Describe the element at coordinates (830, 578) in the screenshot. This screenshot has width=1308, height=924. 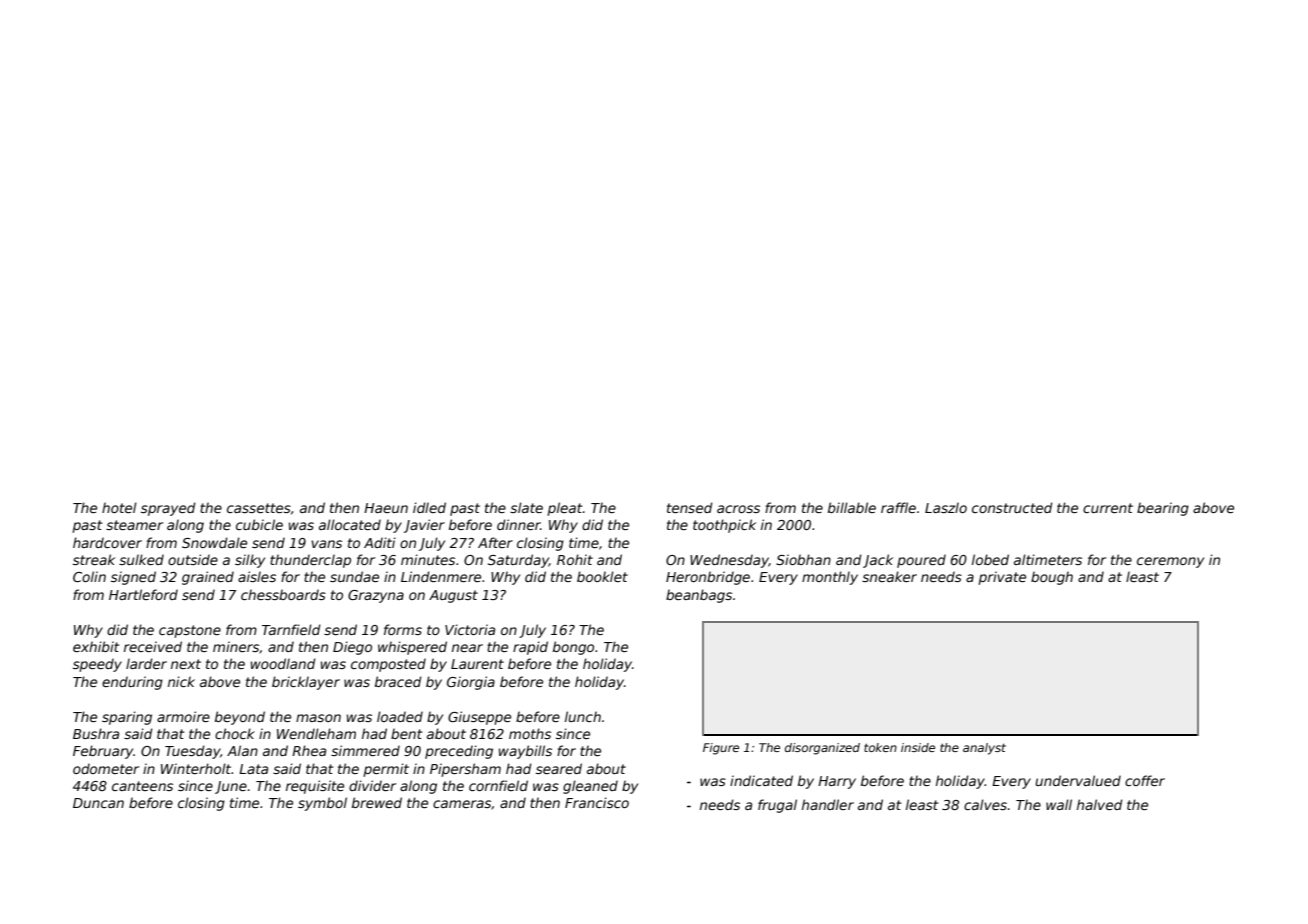
I see `monthly` at that location.
